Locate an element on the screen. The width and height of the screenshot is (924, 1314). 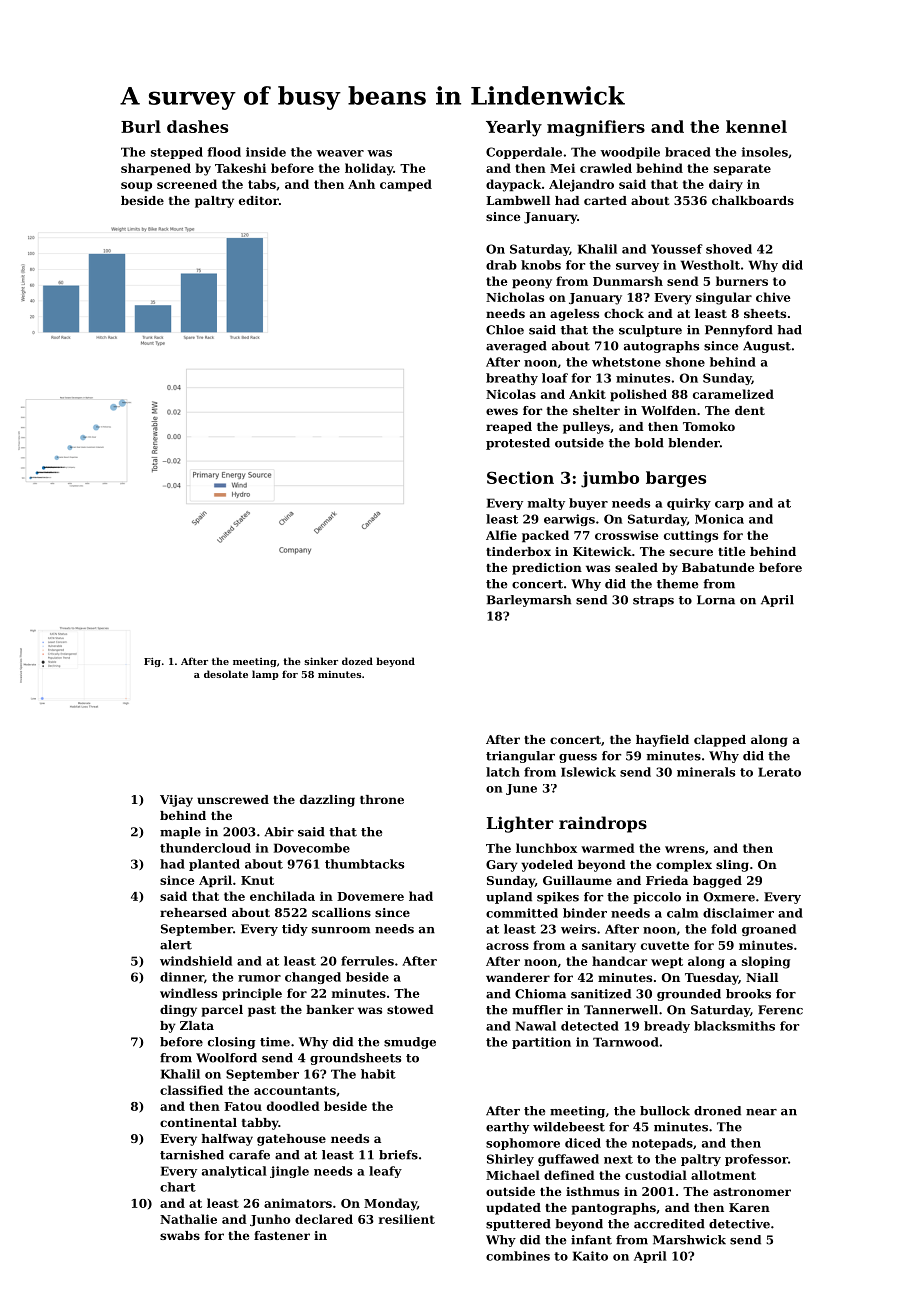
dent is located at coordinates (750, 410).
